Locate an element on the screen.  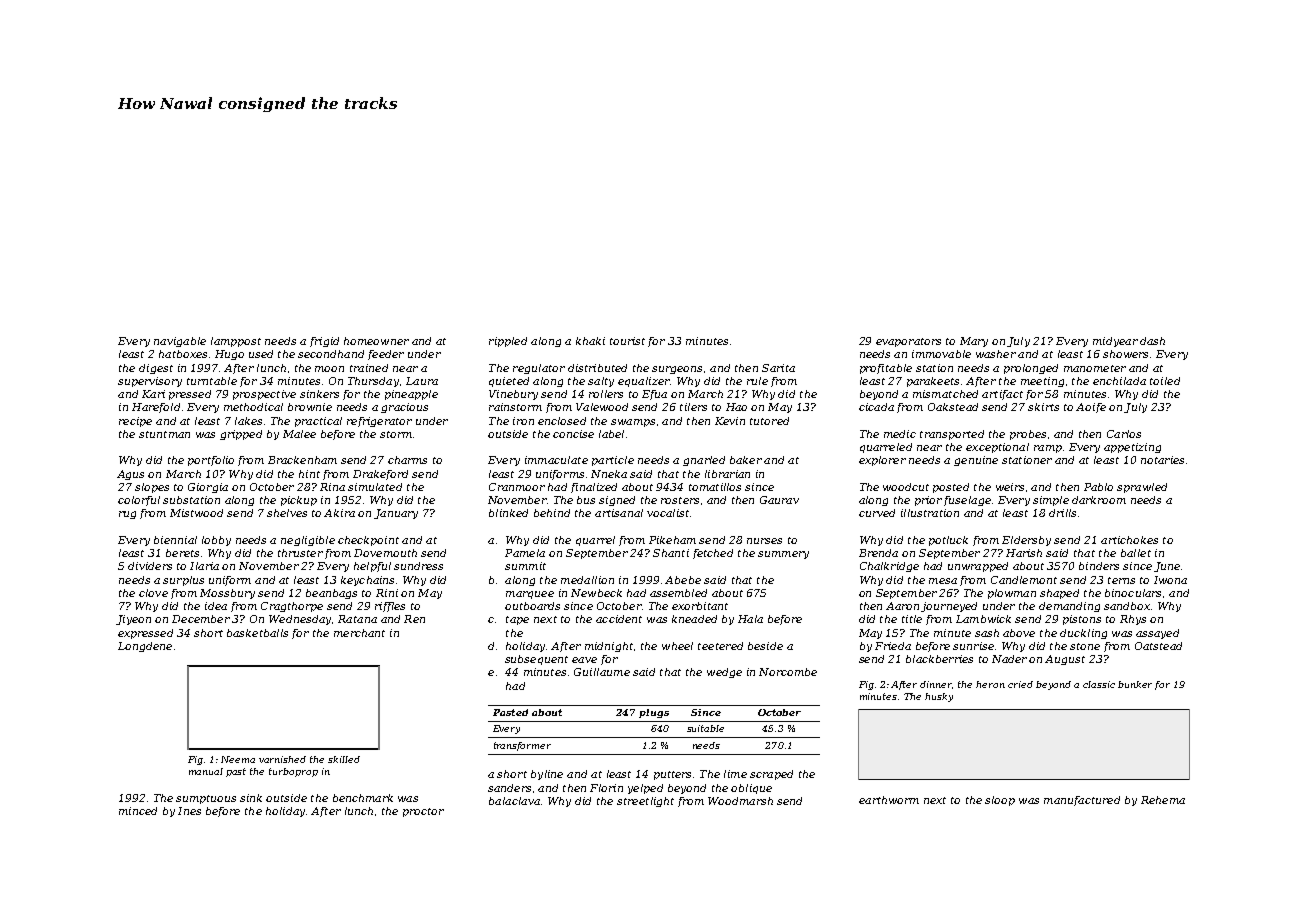
Guillaume is located at coordinates (602, 672).
